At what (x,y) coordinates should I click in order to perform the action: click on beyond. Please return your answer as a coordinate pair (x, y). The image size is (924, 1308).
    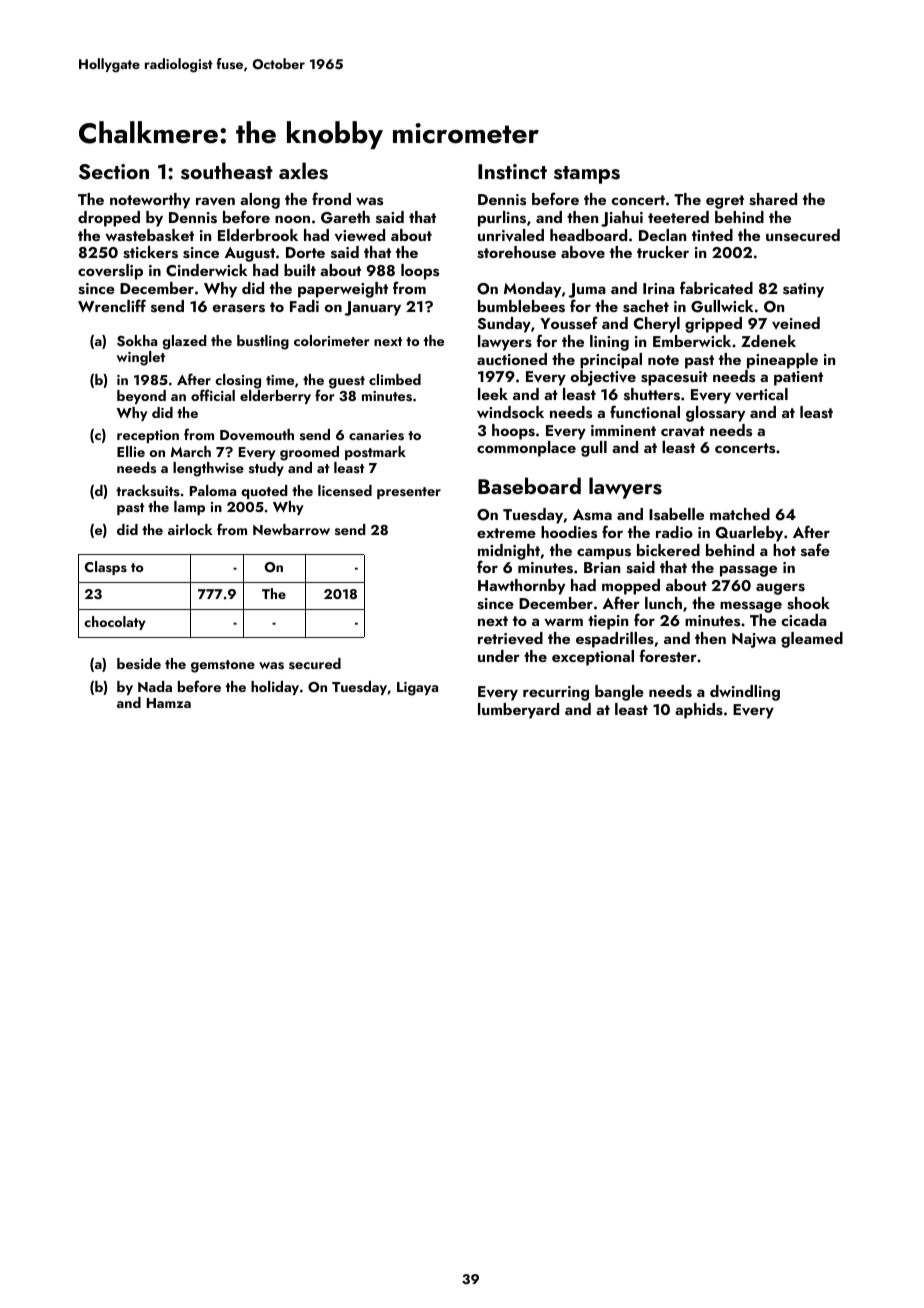
    Looking at the image, I should click on (141, 397).
